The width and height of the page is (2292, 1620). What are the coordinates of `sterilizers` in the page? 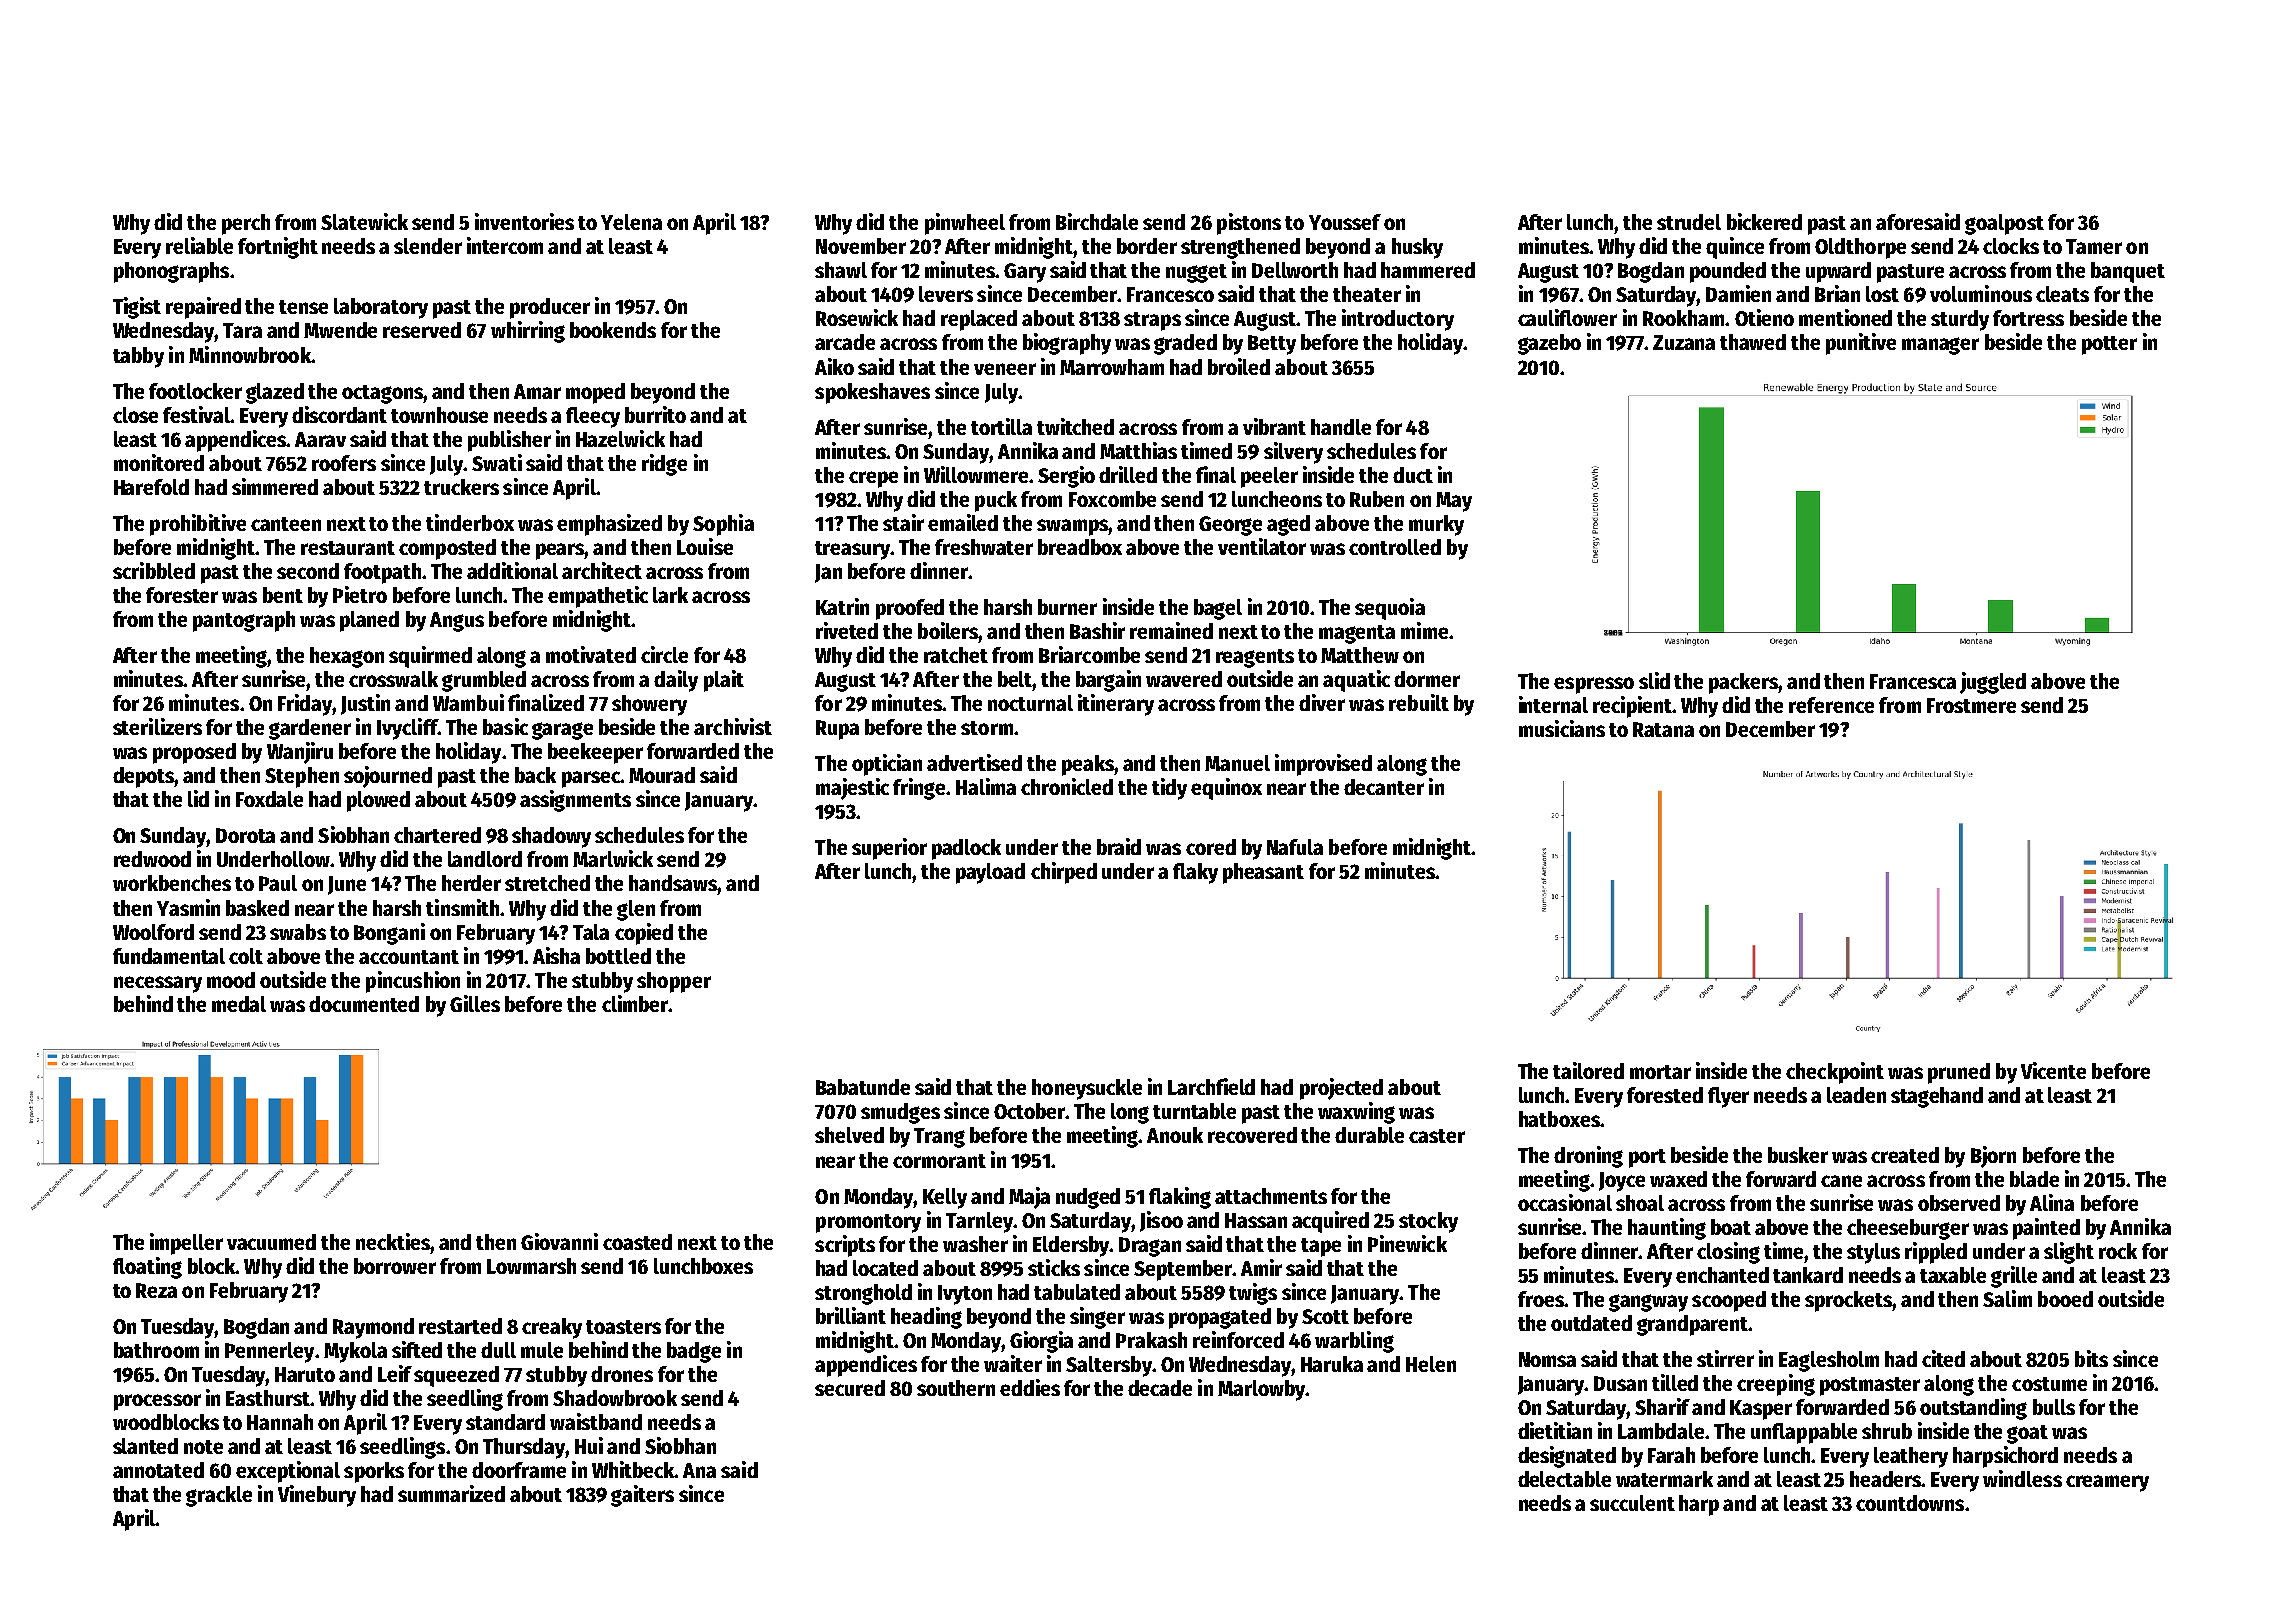 It's located at (157, 726).
